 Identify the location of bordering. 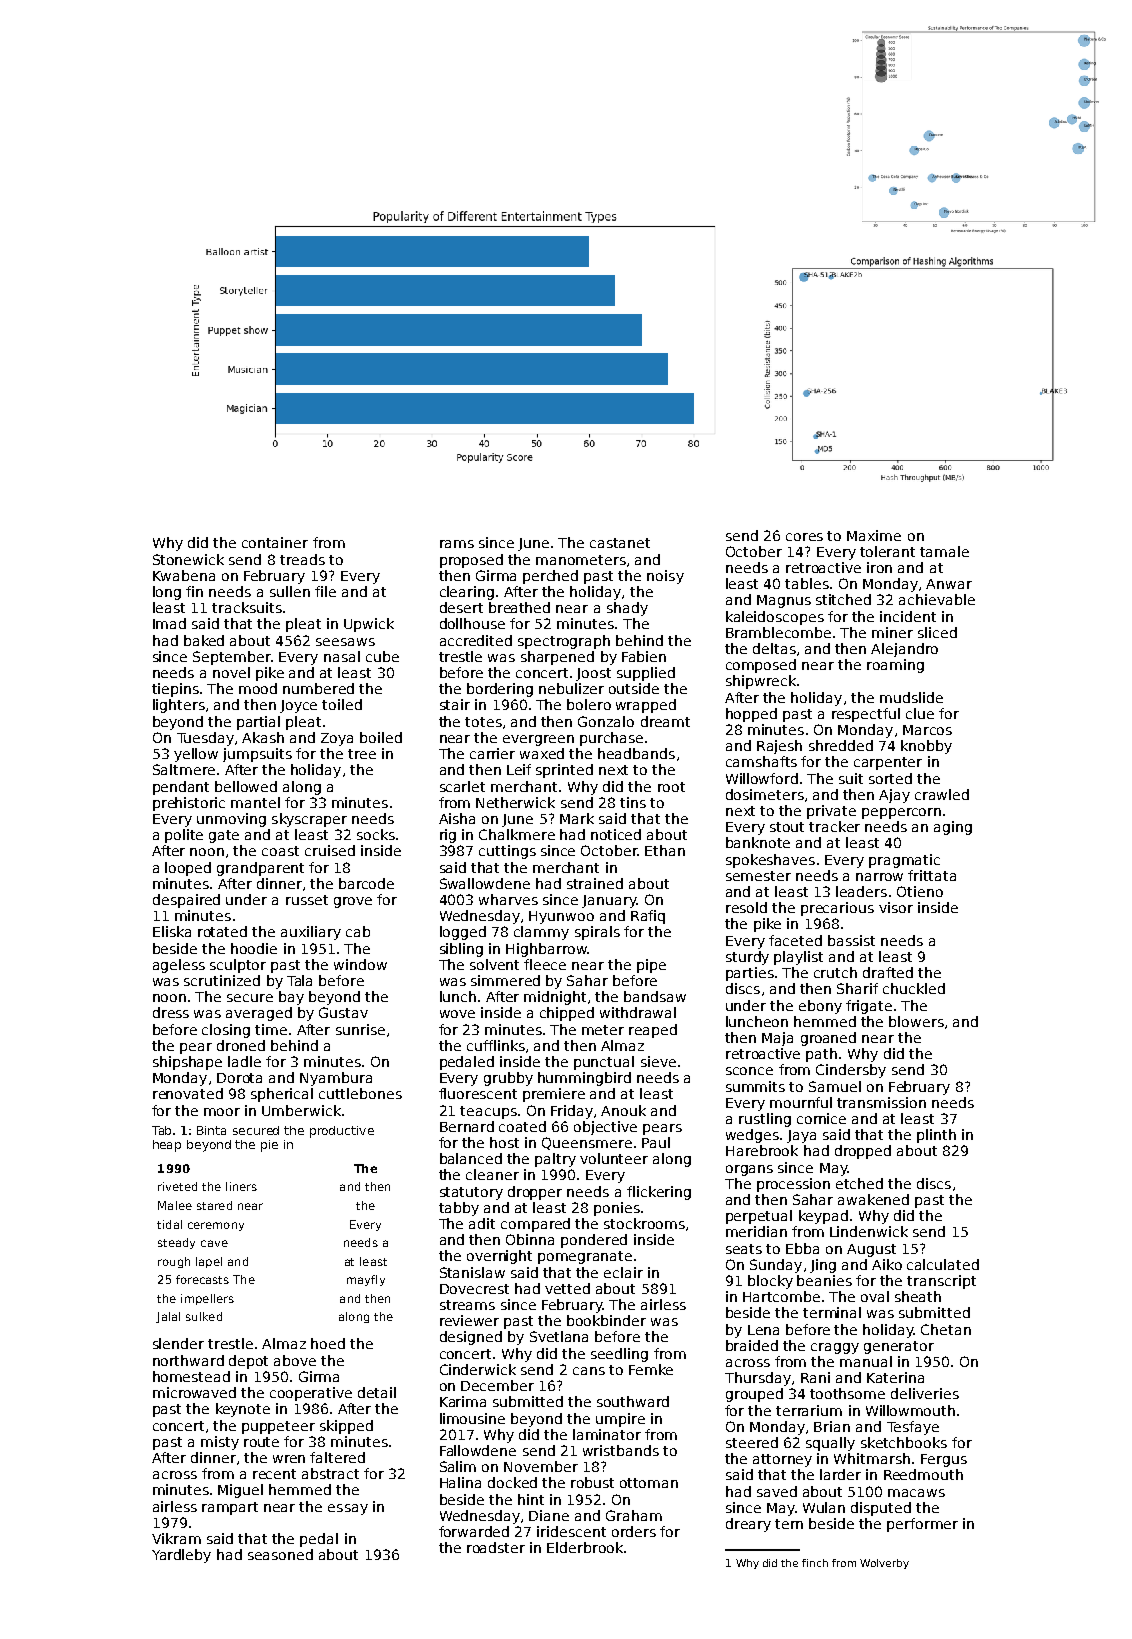
(500, 690).
